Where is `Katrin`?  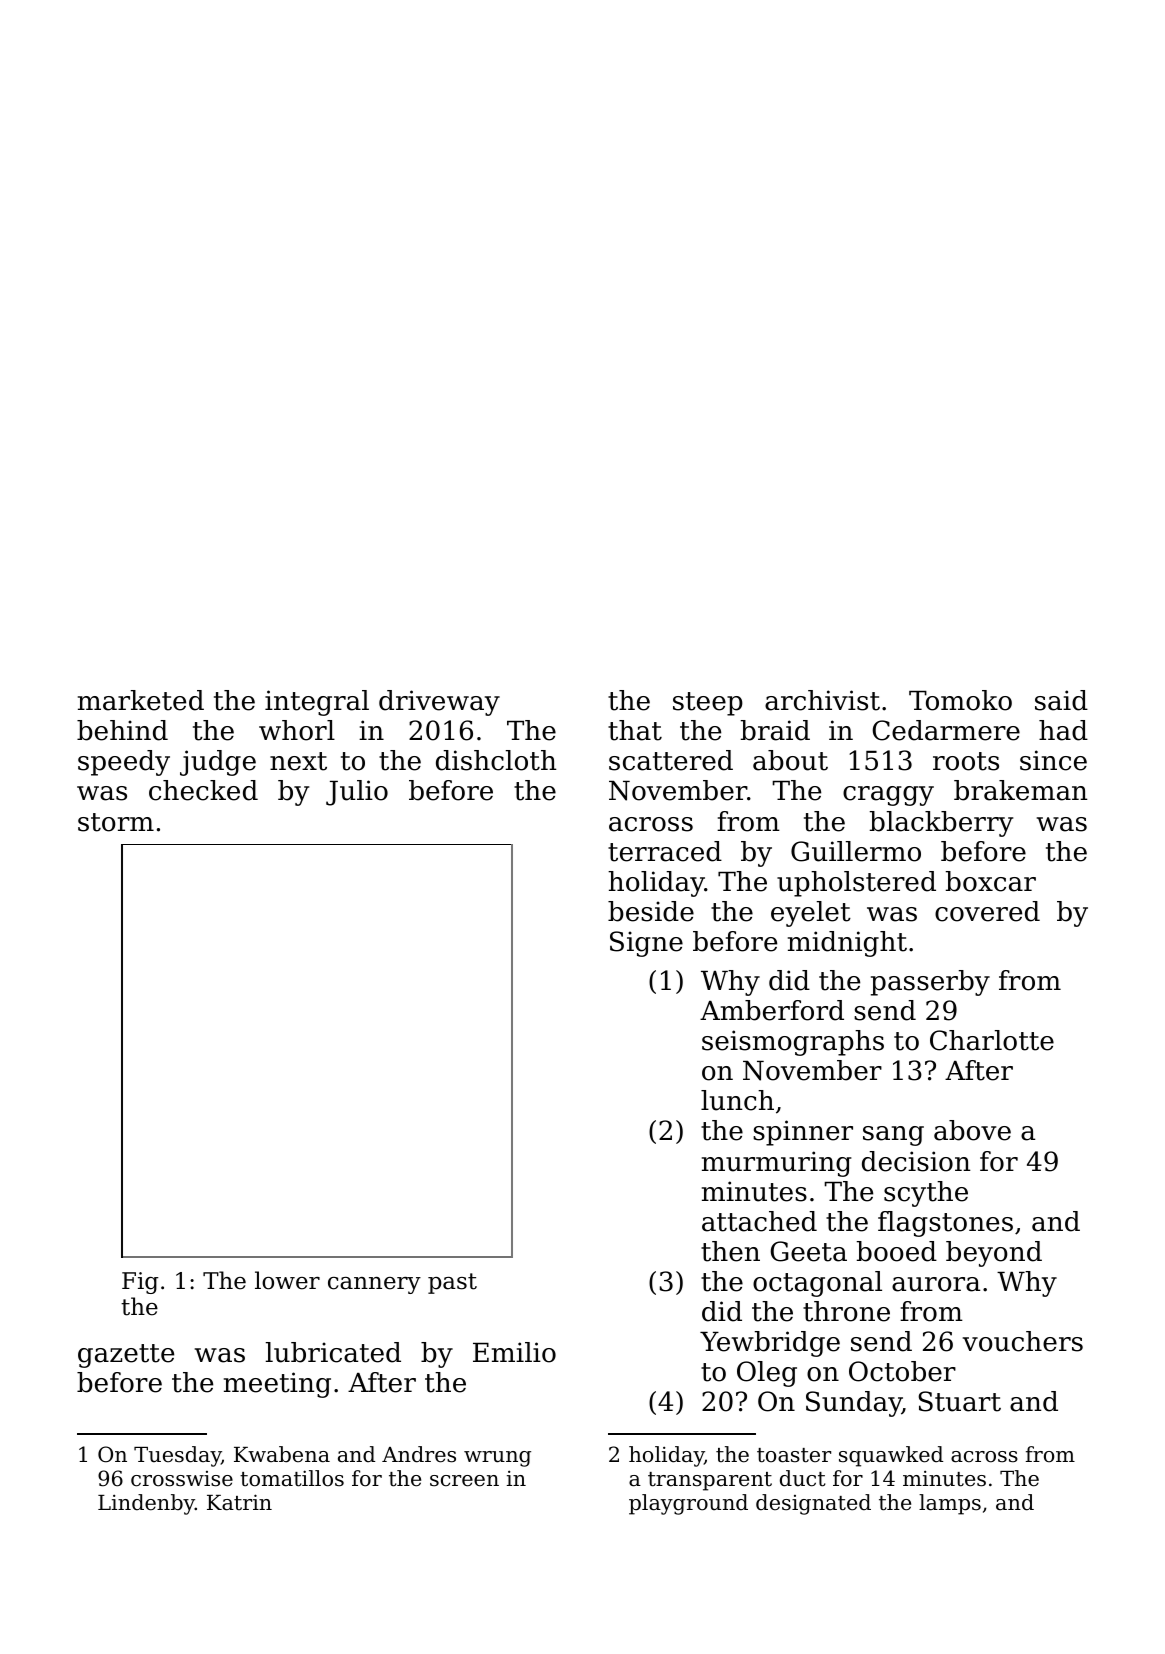 Katrin is located at coordinates (239, 1502).
